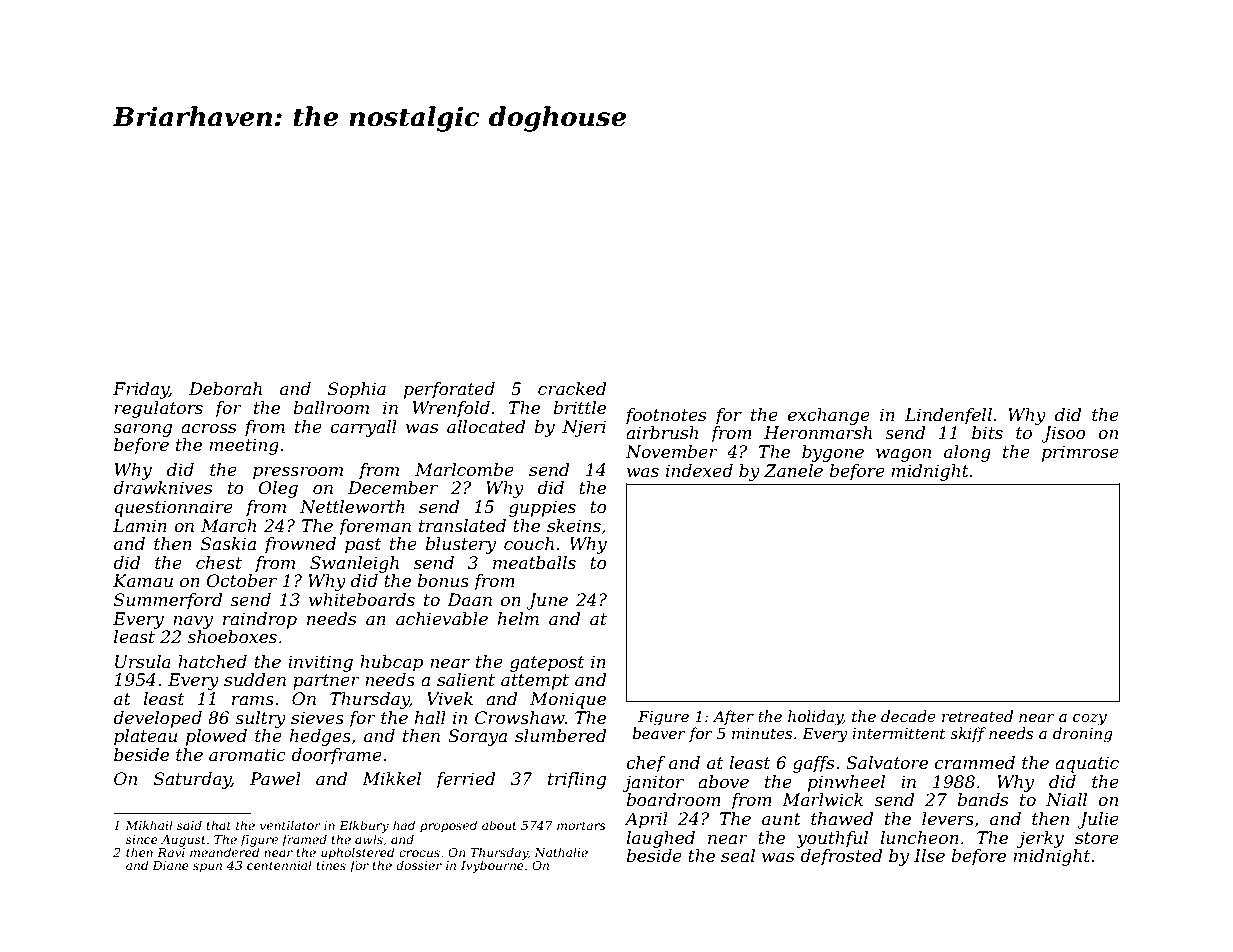  Describe the element at coordinates (967, 453) in the page. I see `along` at that location.
